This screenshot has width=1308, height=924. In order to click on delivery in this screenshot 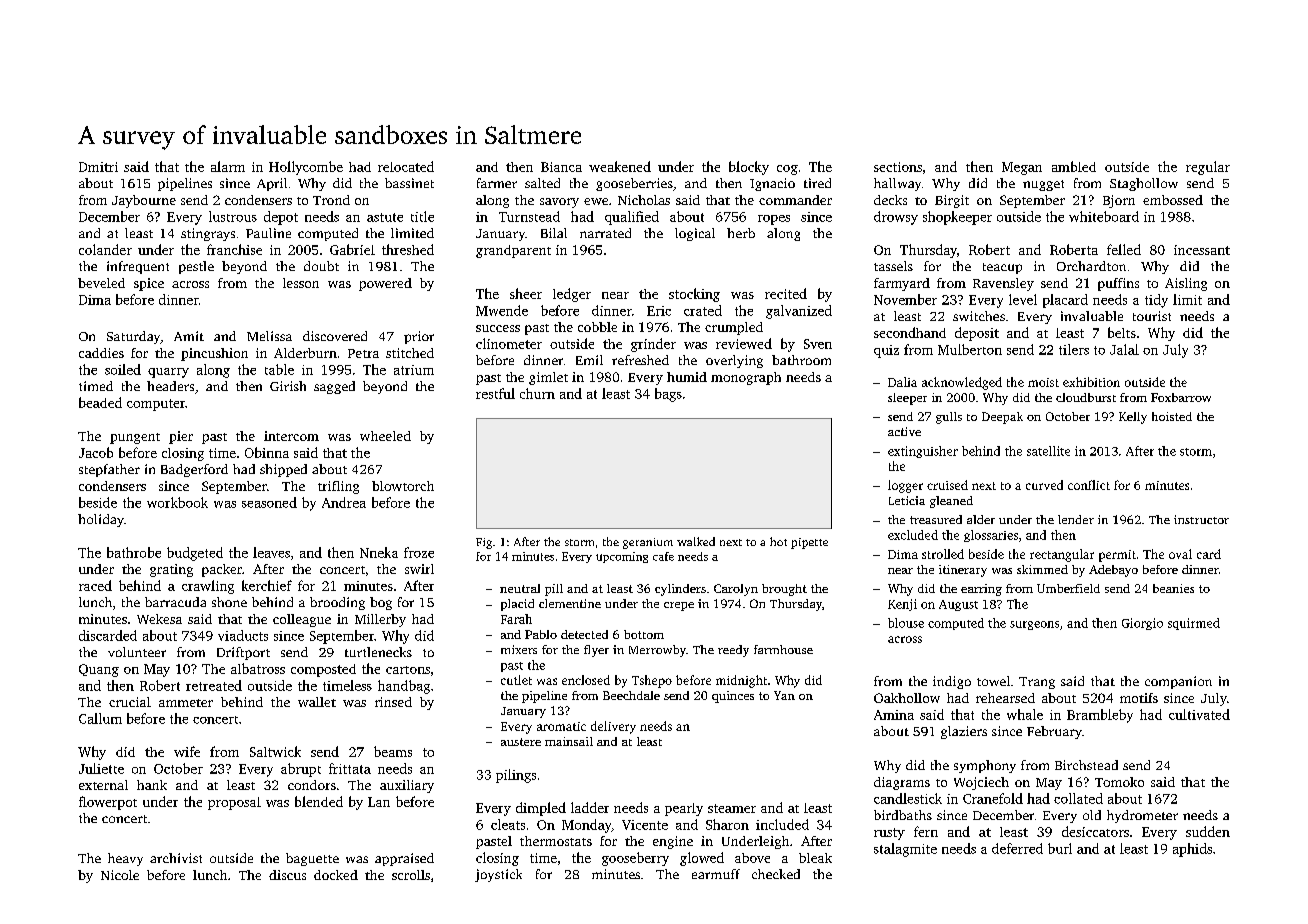, I will do `click(613, 727)`.
